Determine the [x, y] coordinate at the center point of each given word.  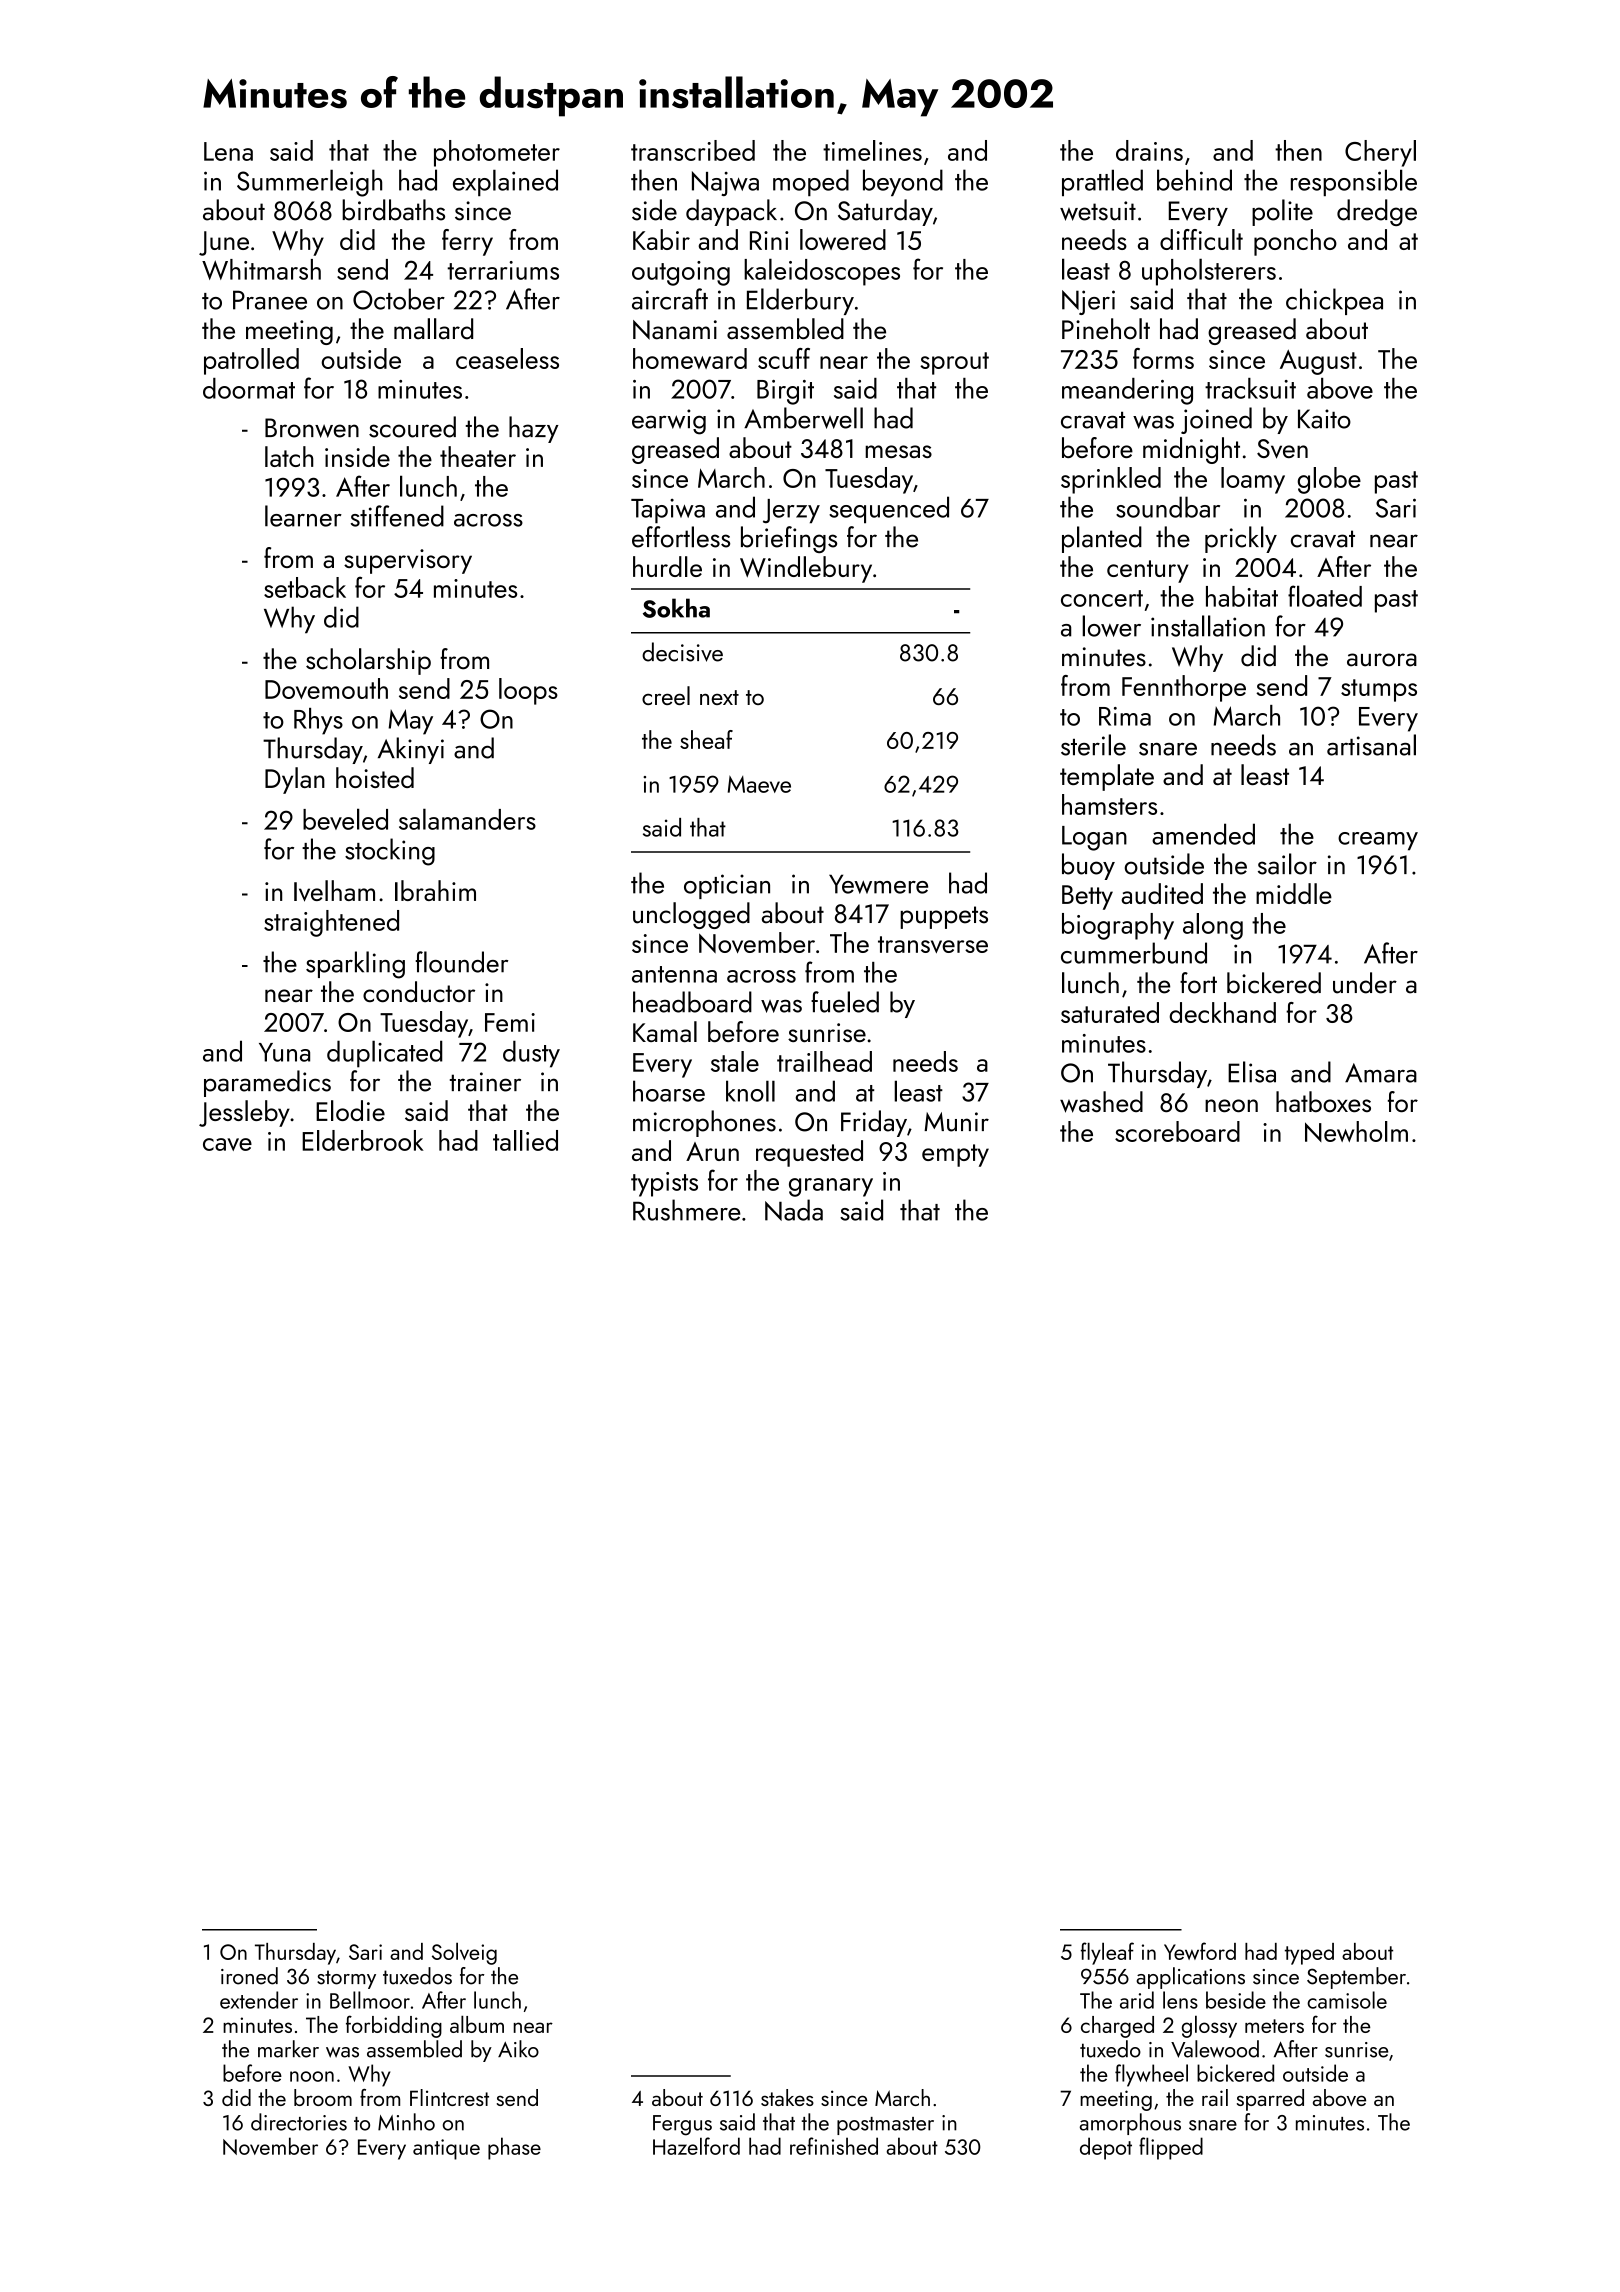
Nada [794, 1210]
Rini [769, 240]
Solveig [464, 1953]
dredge [1377, 212]
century [1148, 571]
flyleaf [1107, 1953]
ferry [467, 242]
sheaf [706, 739]
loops [528, 691]
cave [227, 1144]
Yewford [1200, 1951]
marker [288, 2049]
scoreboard [1177, 1131]
